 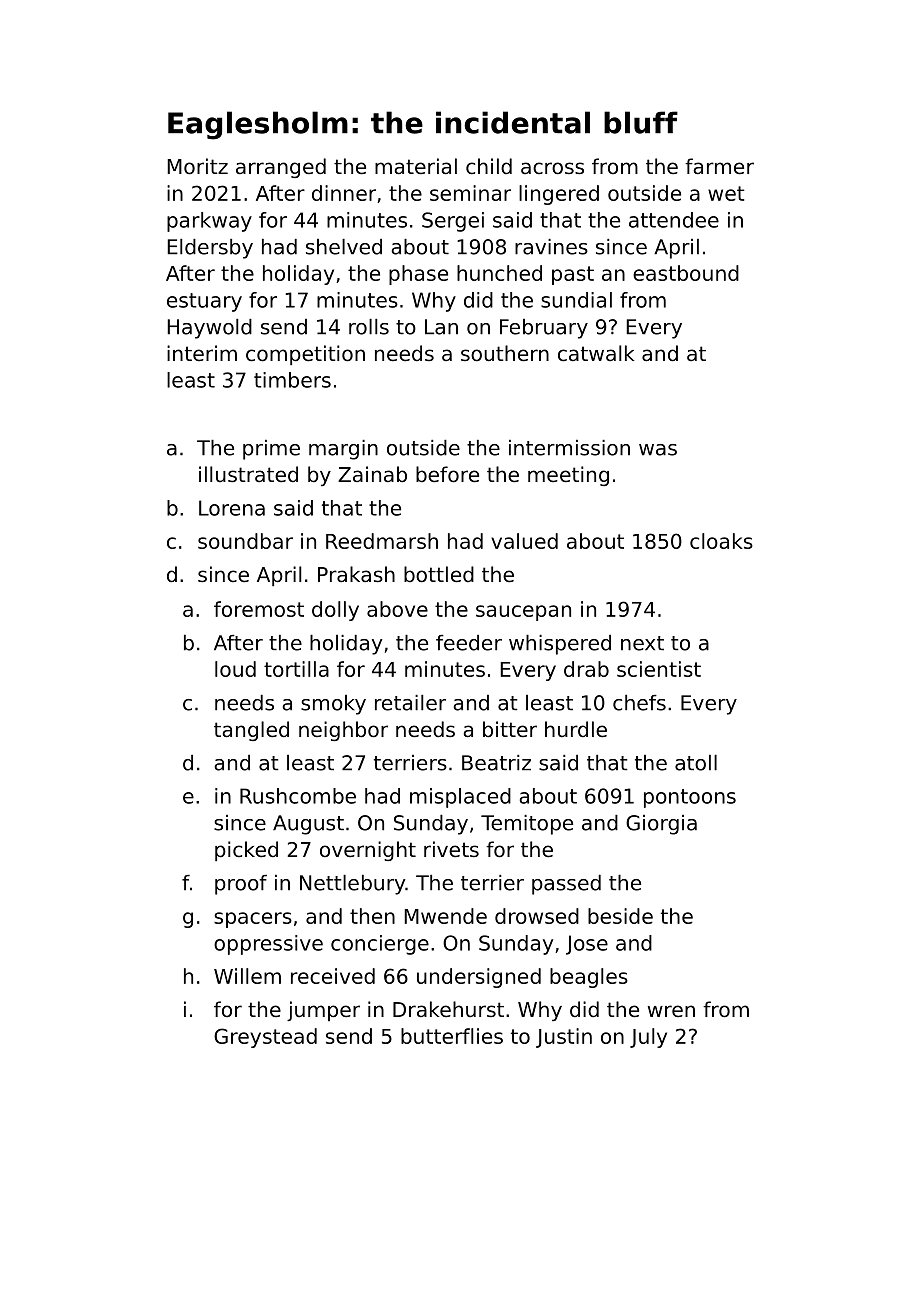 What do you see at coordinates (719, 166) in the screenshot?
I see `farmer` at bounding box center [719, 166].
